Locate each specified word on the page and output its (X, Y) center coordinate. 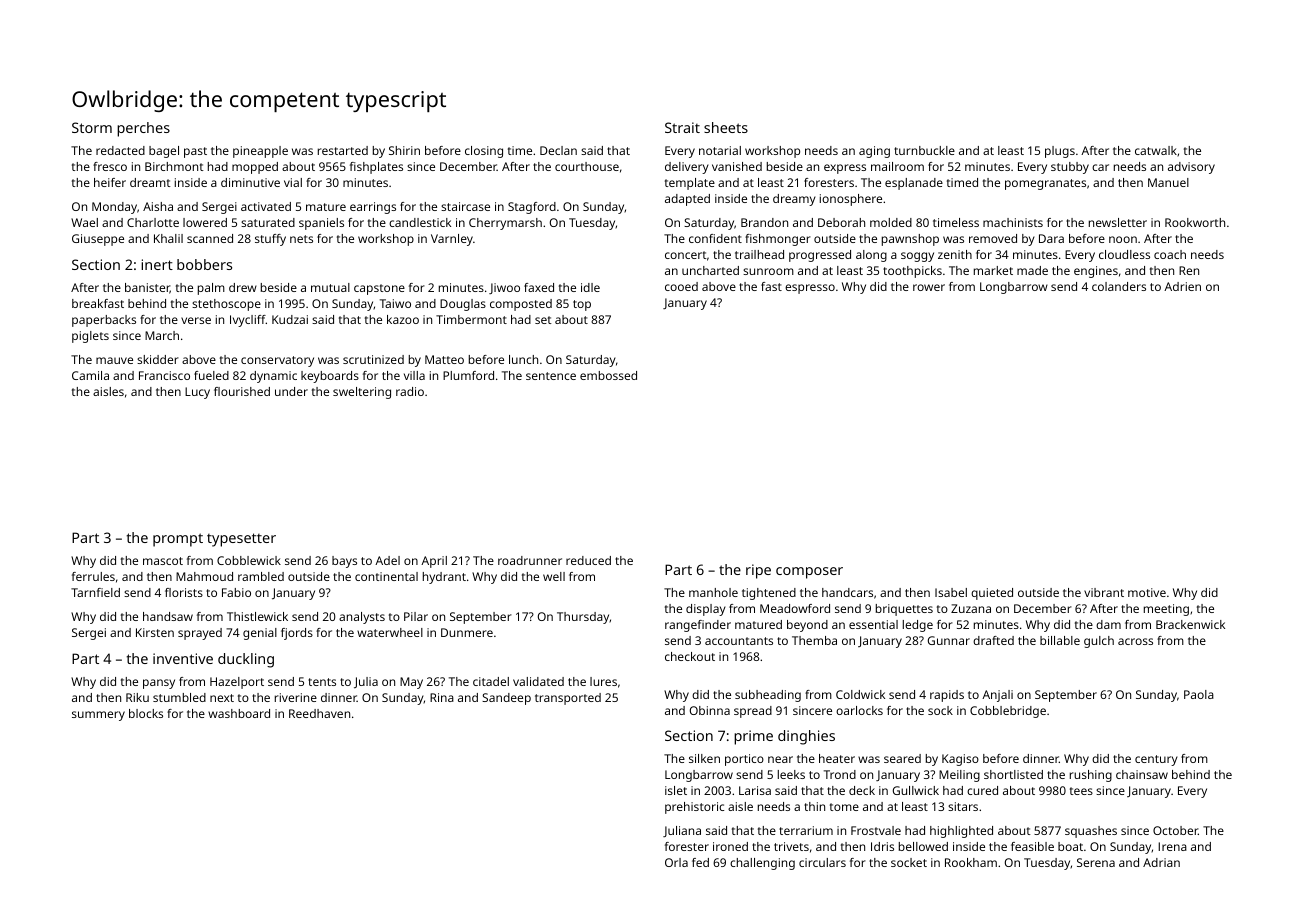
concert (686, 255)
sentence (551, 376)
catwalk (1156, 150)
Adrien (1182, 286)
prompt (178, 540)
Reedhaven (319, 713)
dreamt (150, 182)
